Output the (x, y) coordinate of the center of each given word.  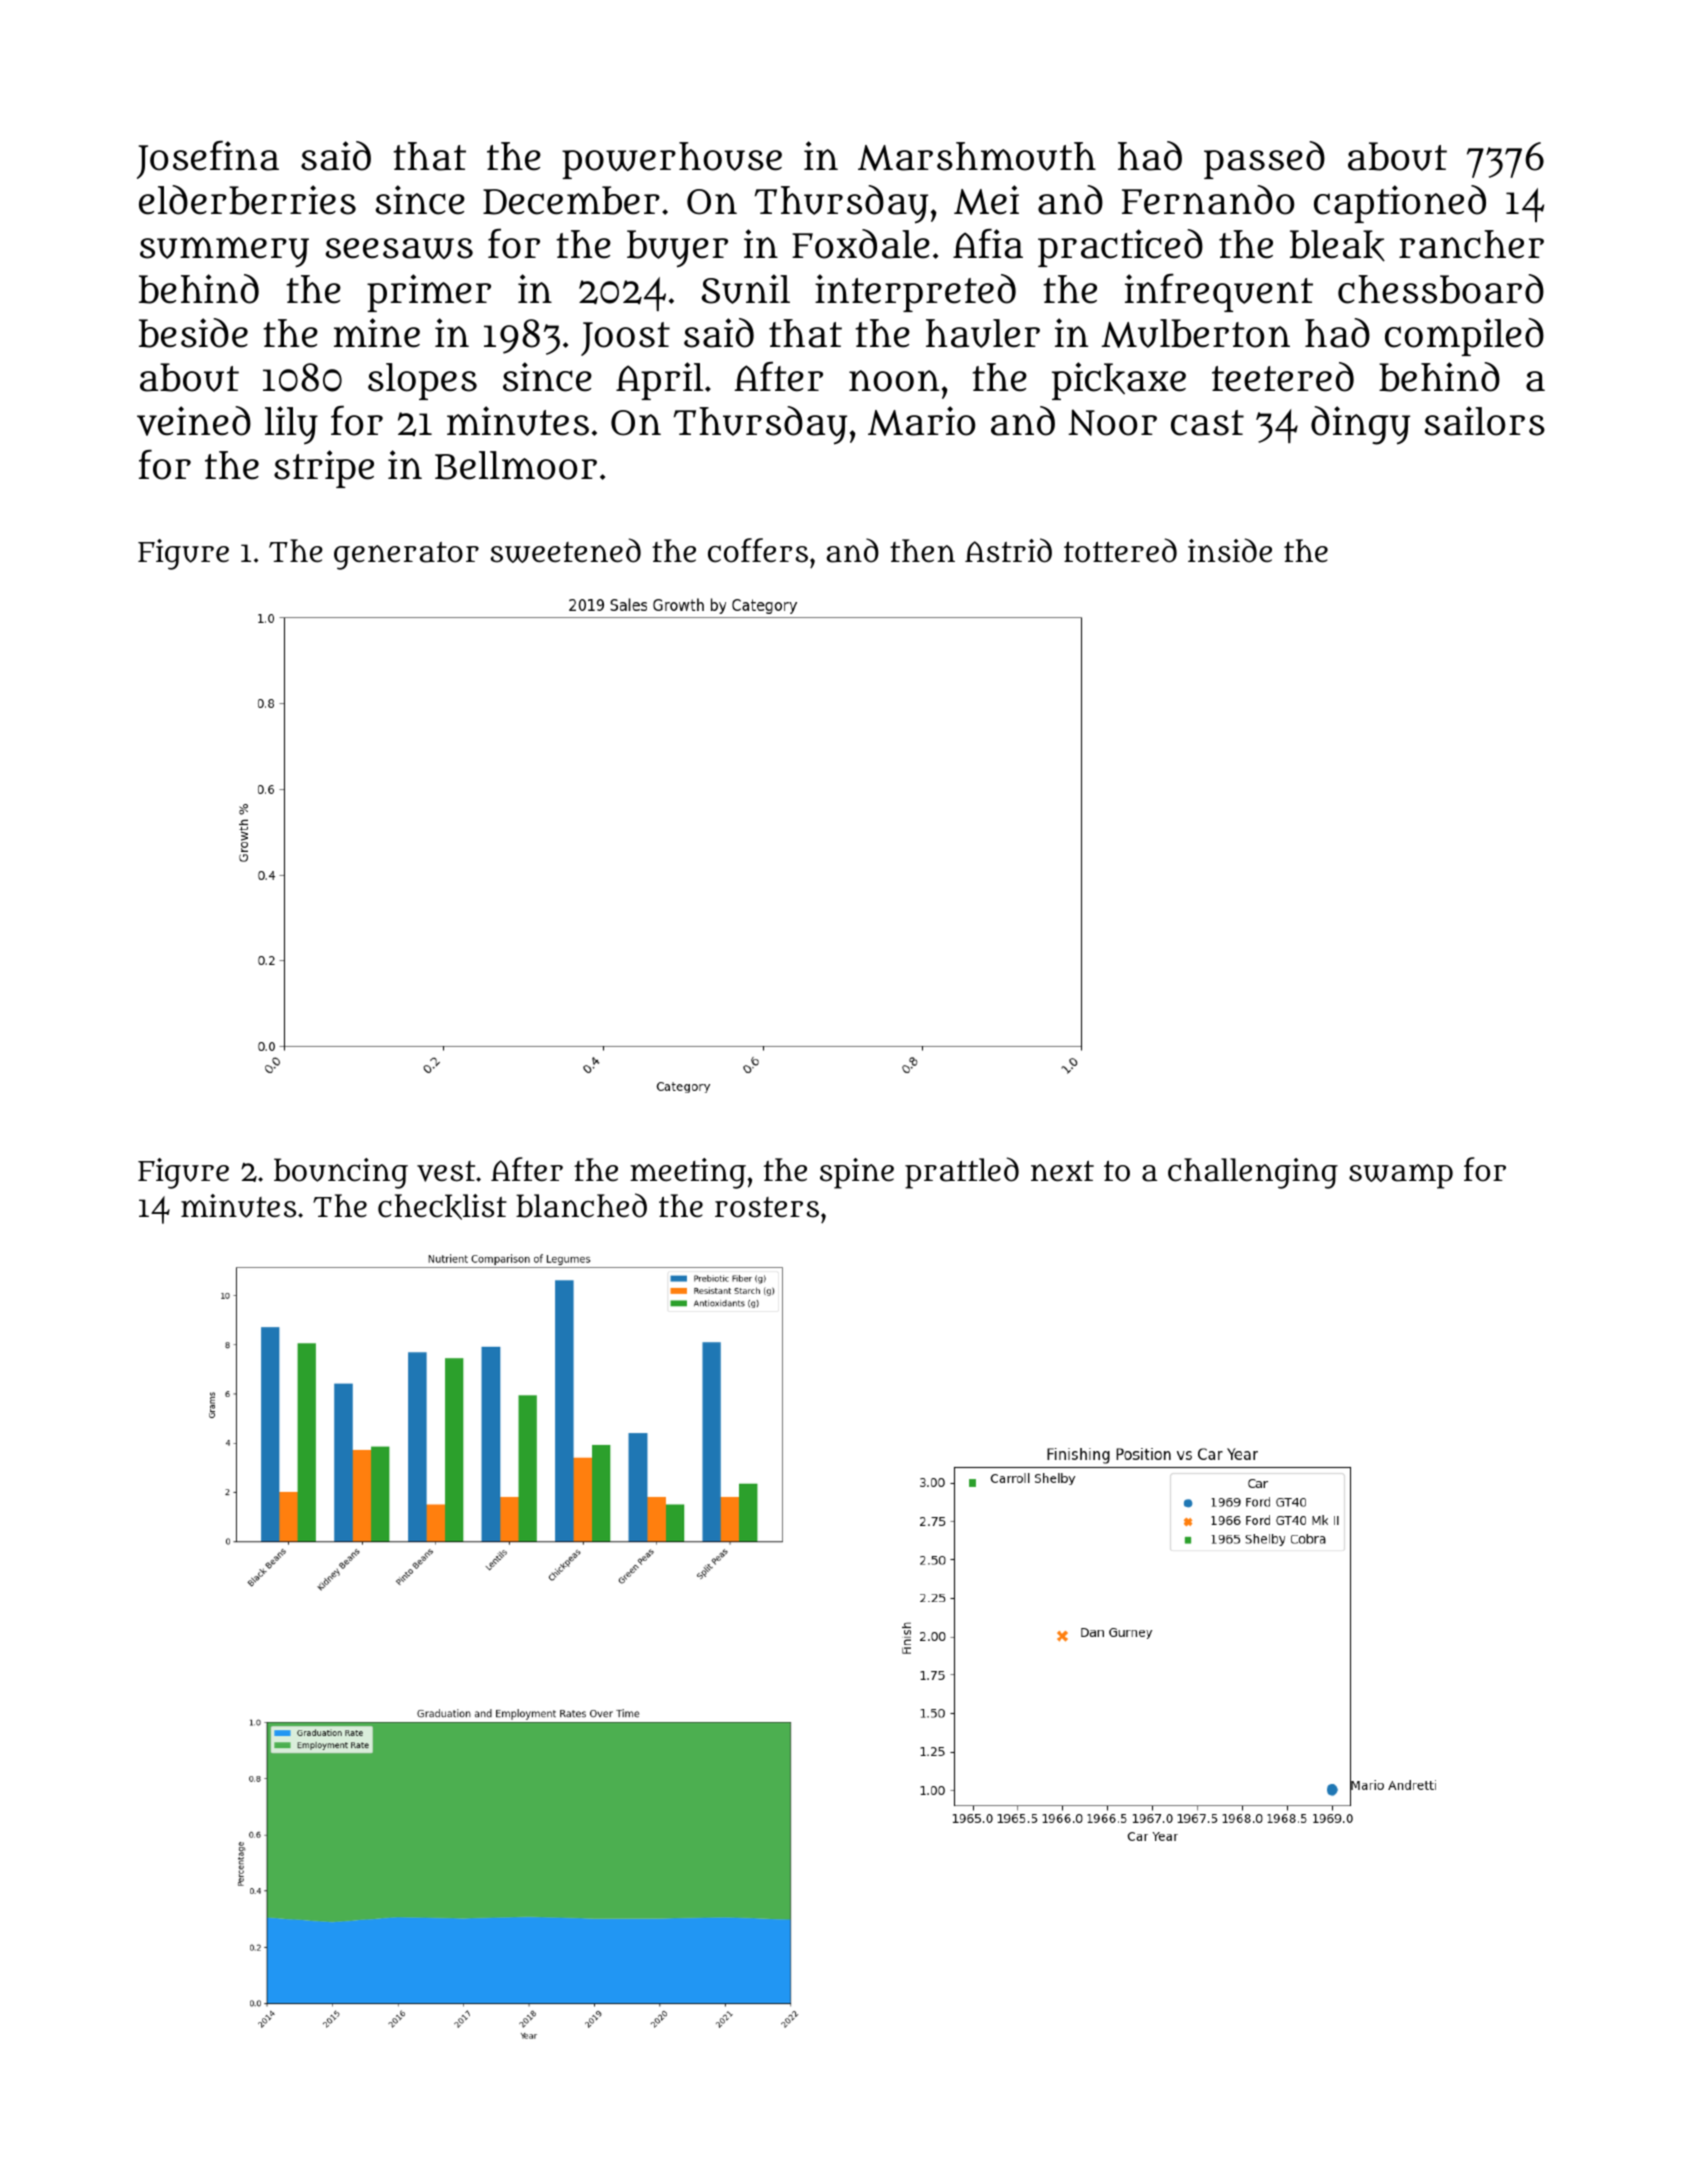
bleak (1337, 246)
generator (406, 556)
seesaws (399, 248)
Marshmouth (977, 156)
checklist (442, 1207)
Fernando (1208, 200)
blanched (581, 1205)
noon (894, 381)
